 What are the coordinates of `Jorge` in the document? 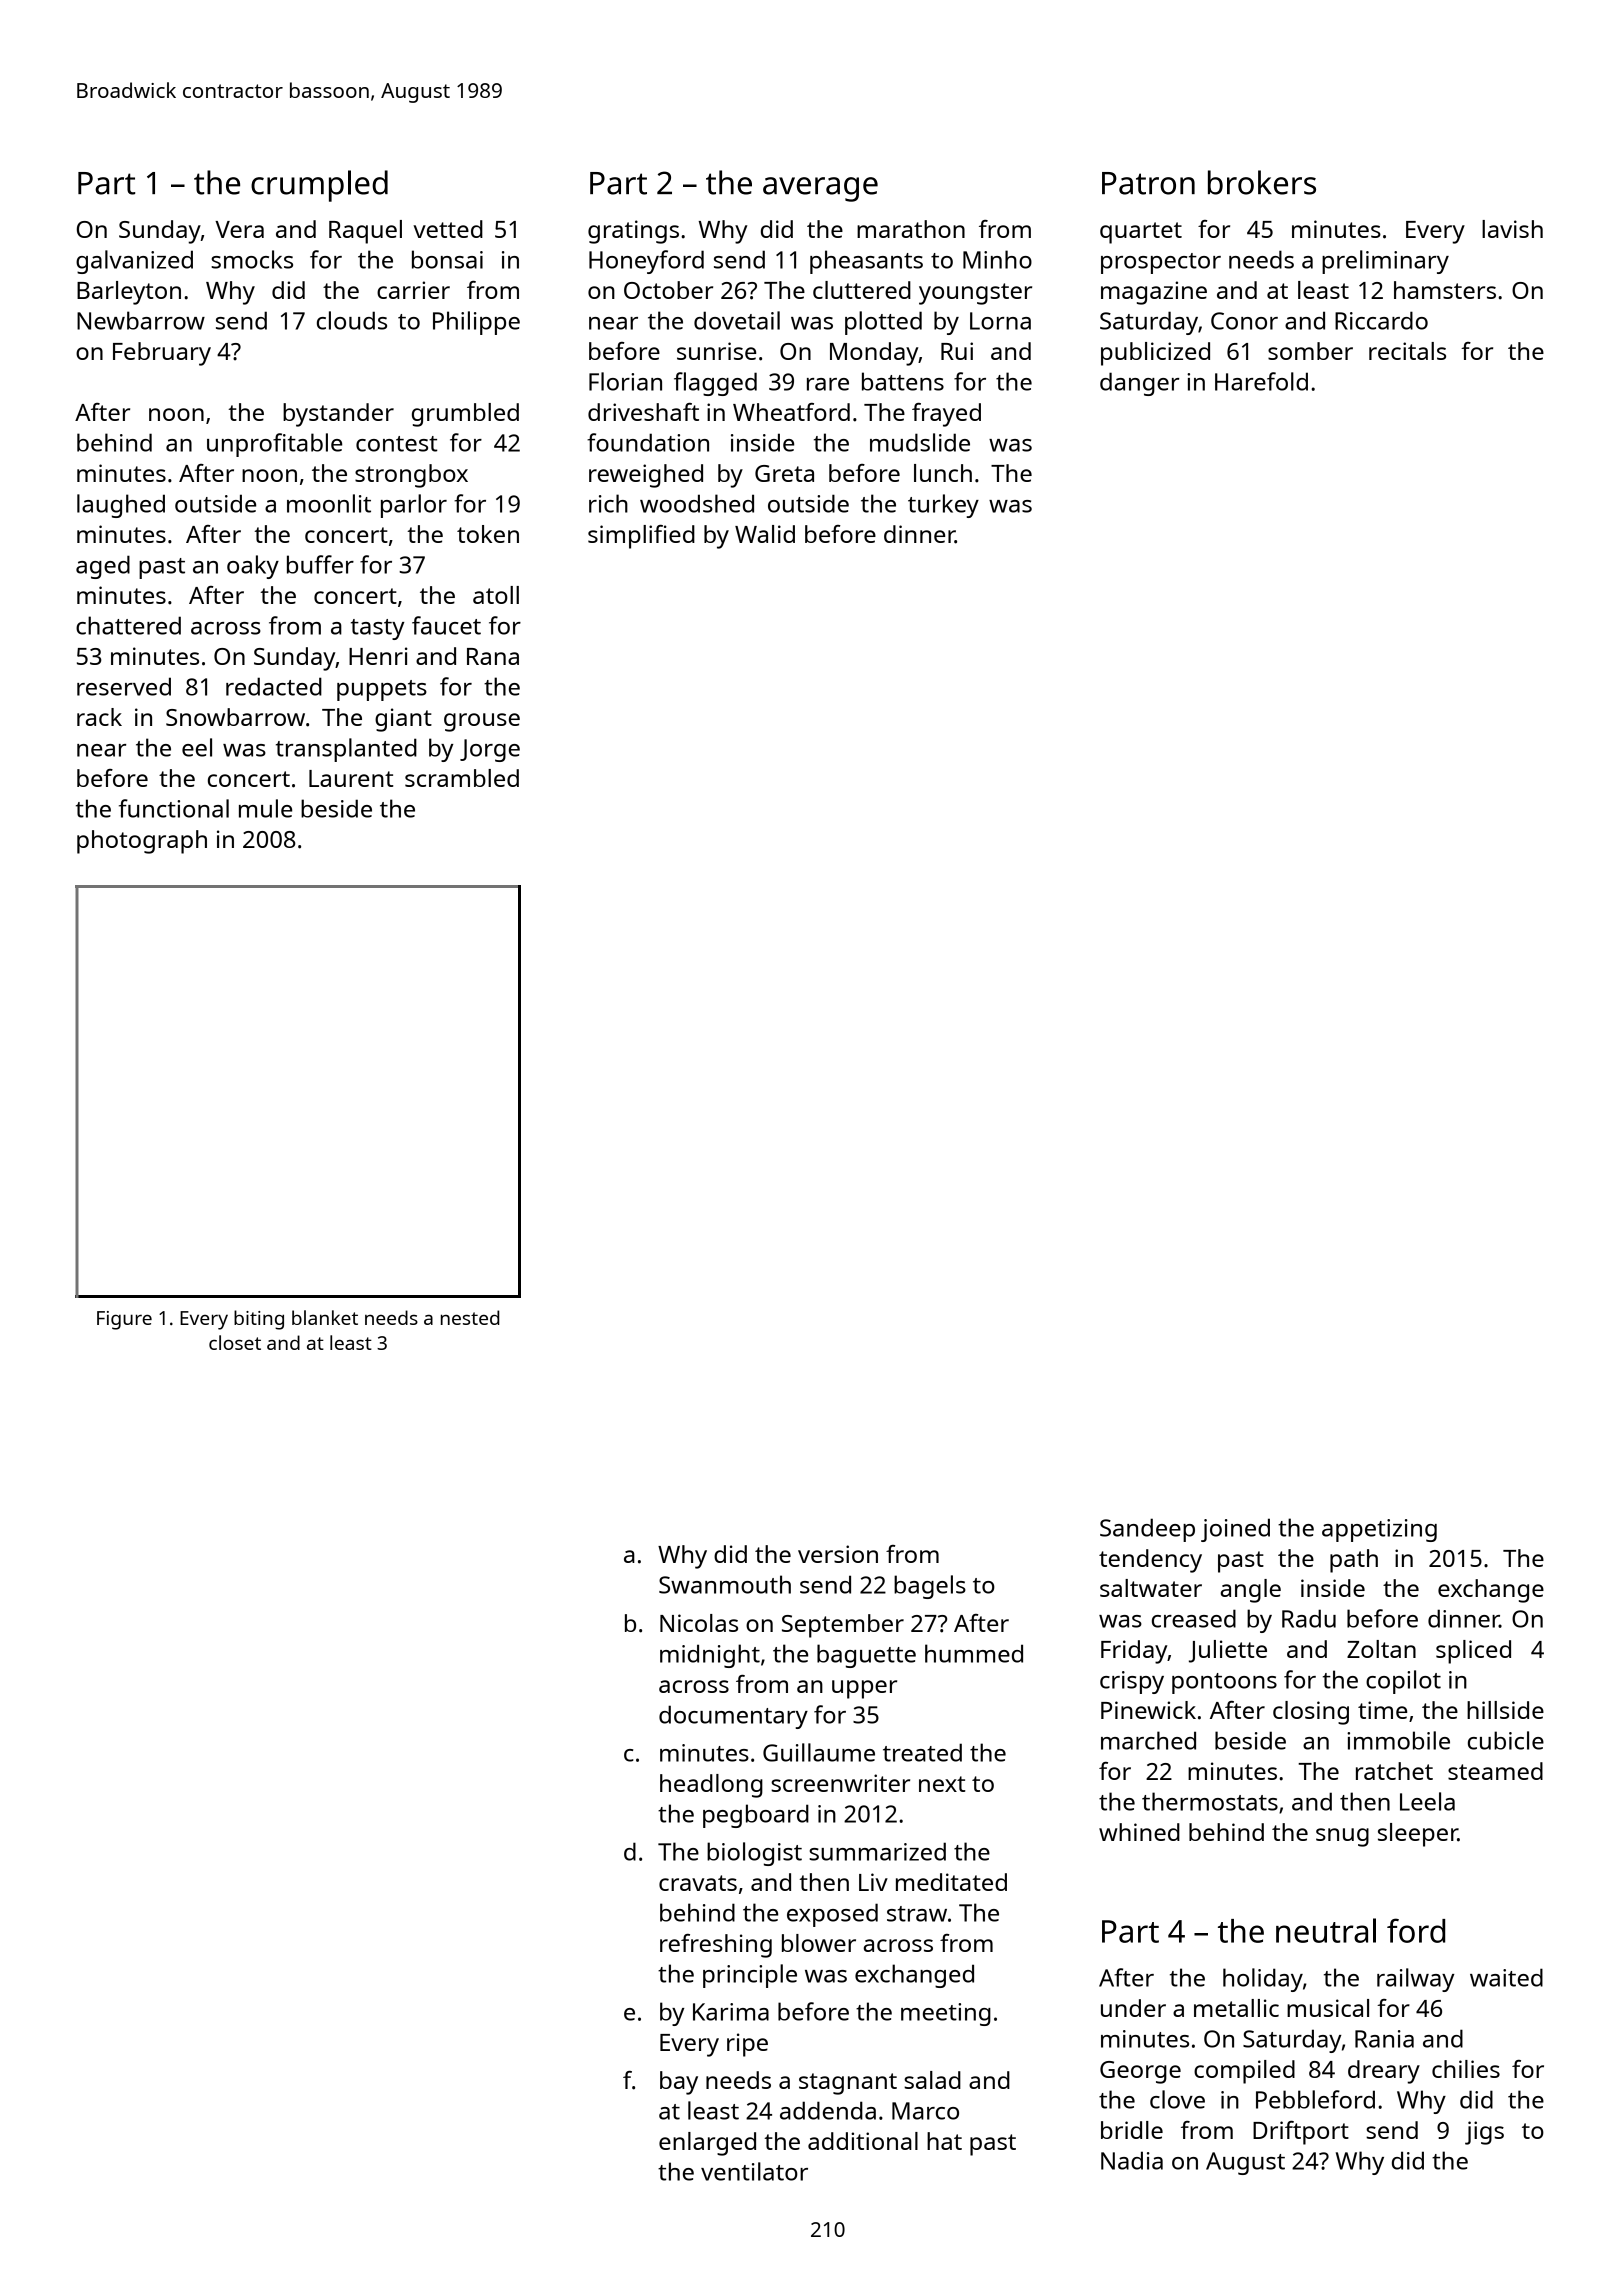 It's located at (490, 750).
